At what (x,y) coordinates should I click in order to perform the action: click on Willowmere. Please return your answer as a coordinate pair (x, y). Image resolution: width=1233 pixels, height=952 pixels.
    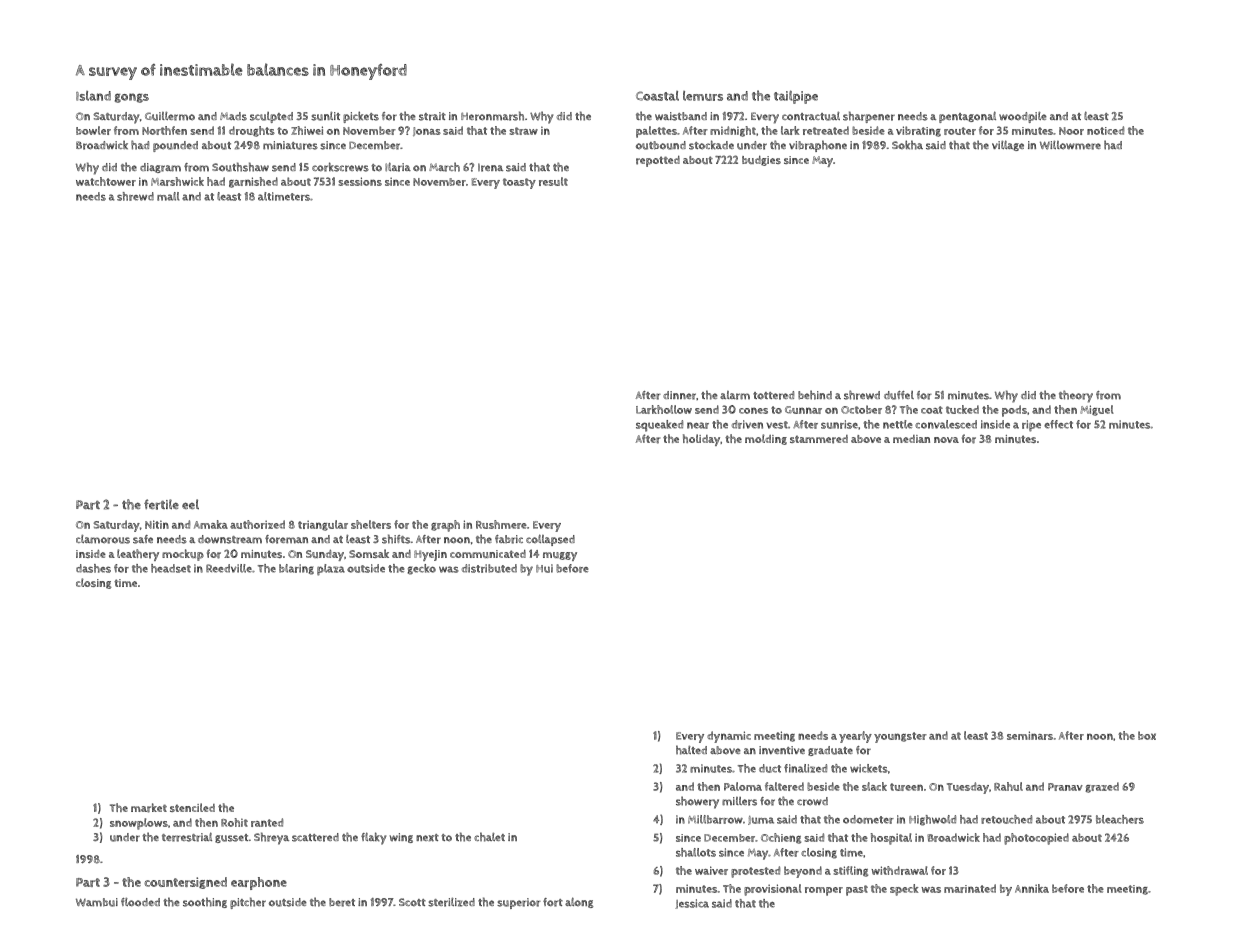
    Looking at the image, I should click on (1070, 145).
